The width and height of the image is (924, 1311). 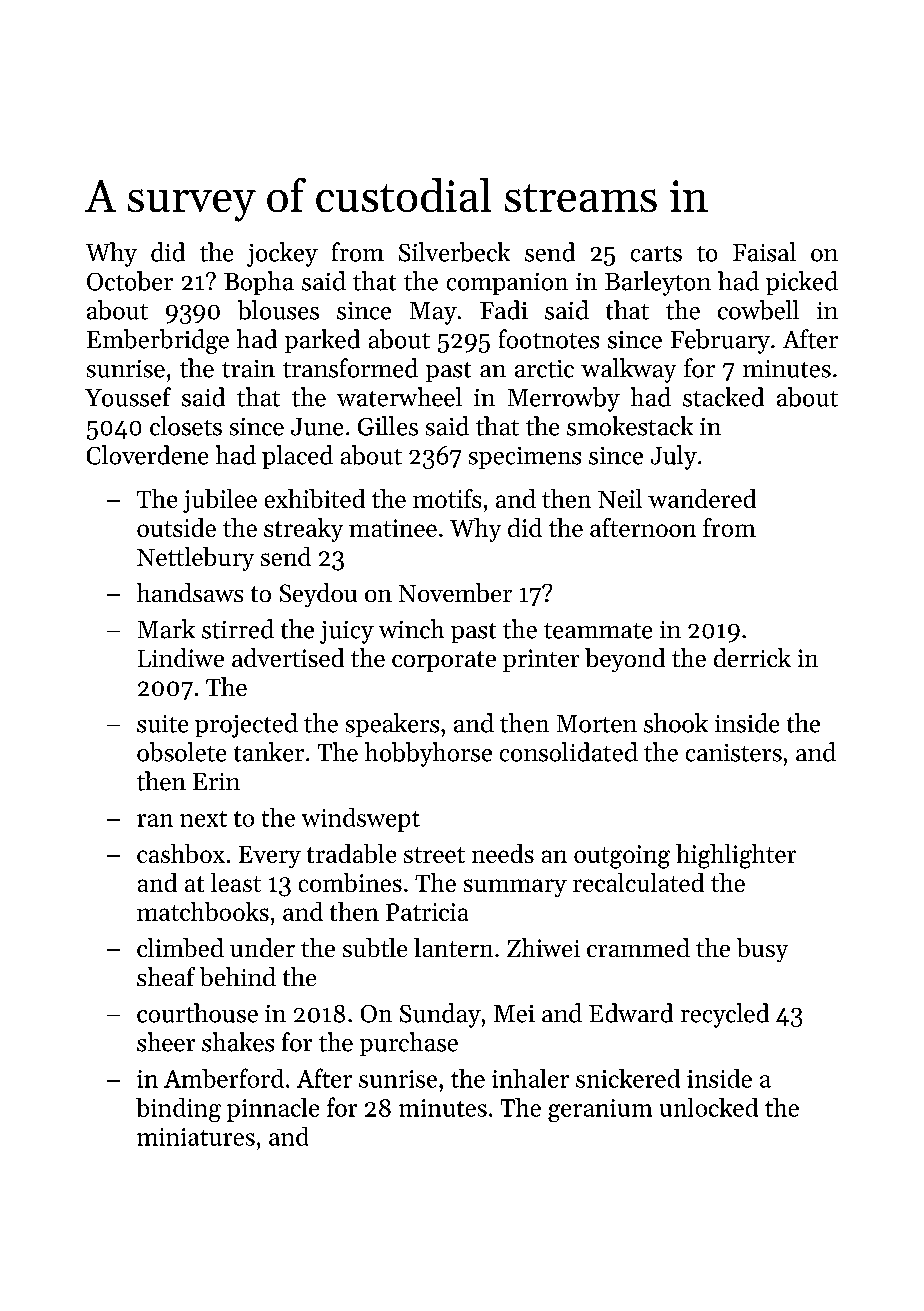 I want to click on canisters, so click(x=734, y=753).
